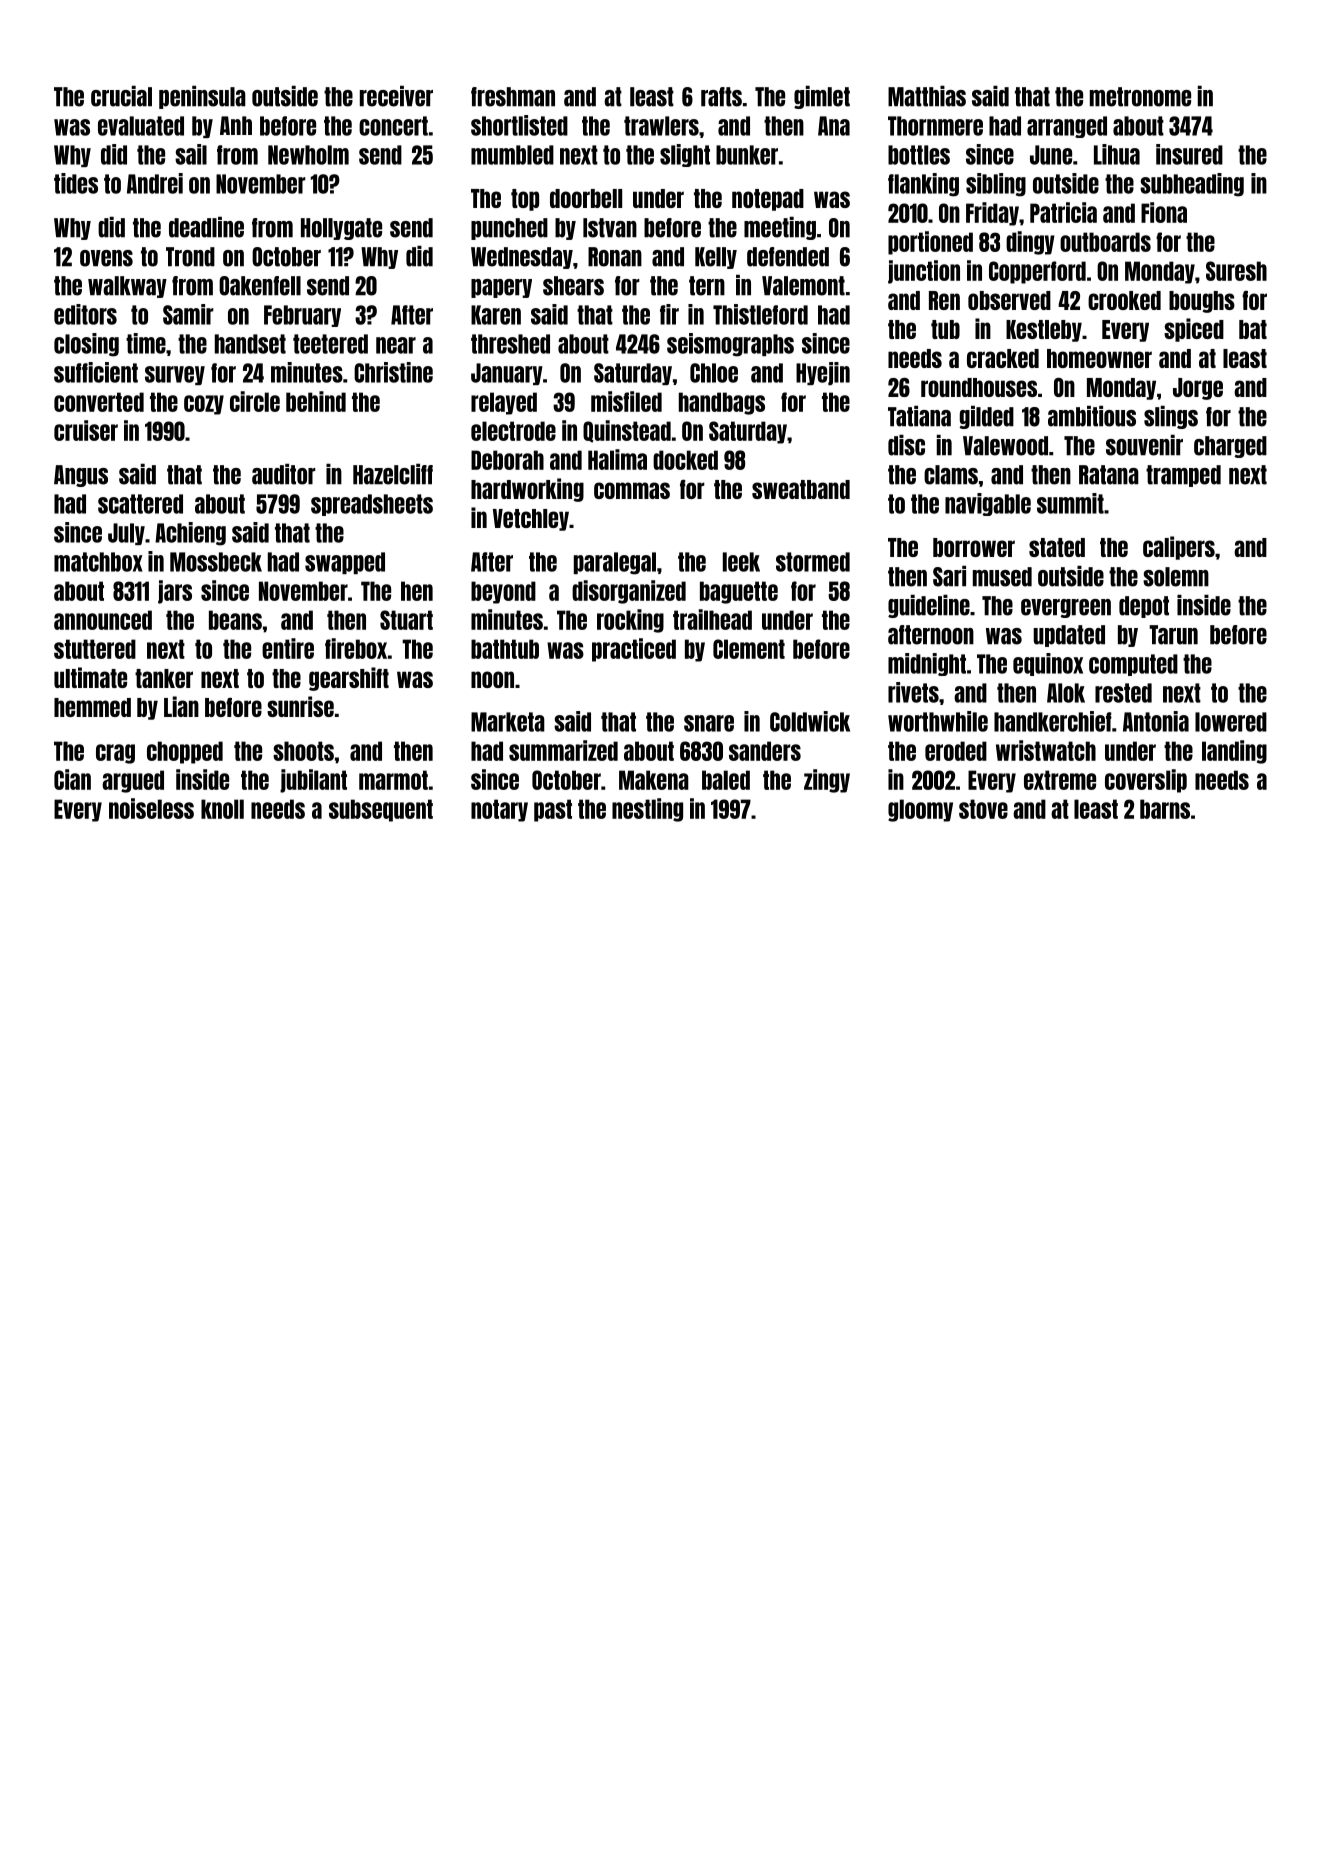 The height and width of the screenshot is (1869, 1321). I want to click on sanders, so click(765, 751).
